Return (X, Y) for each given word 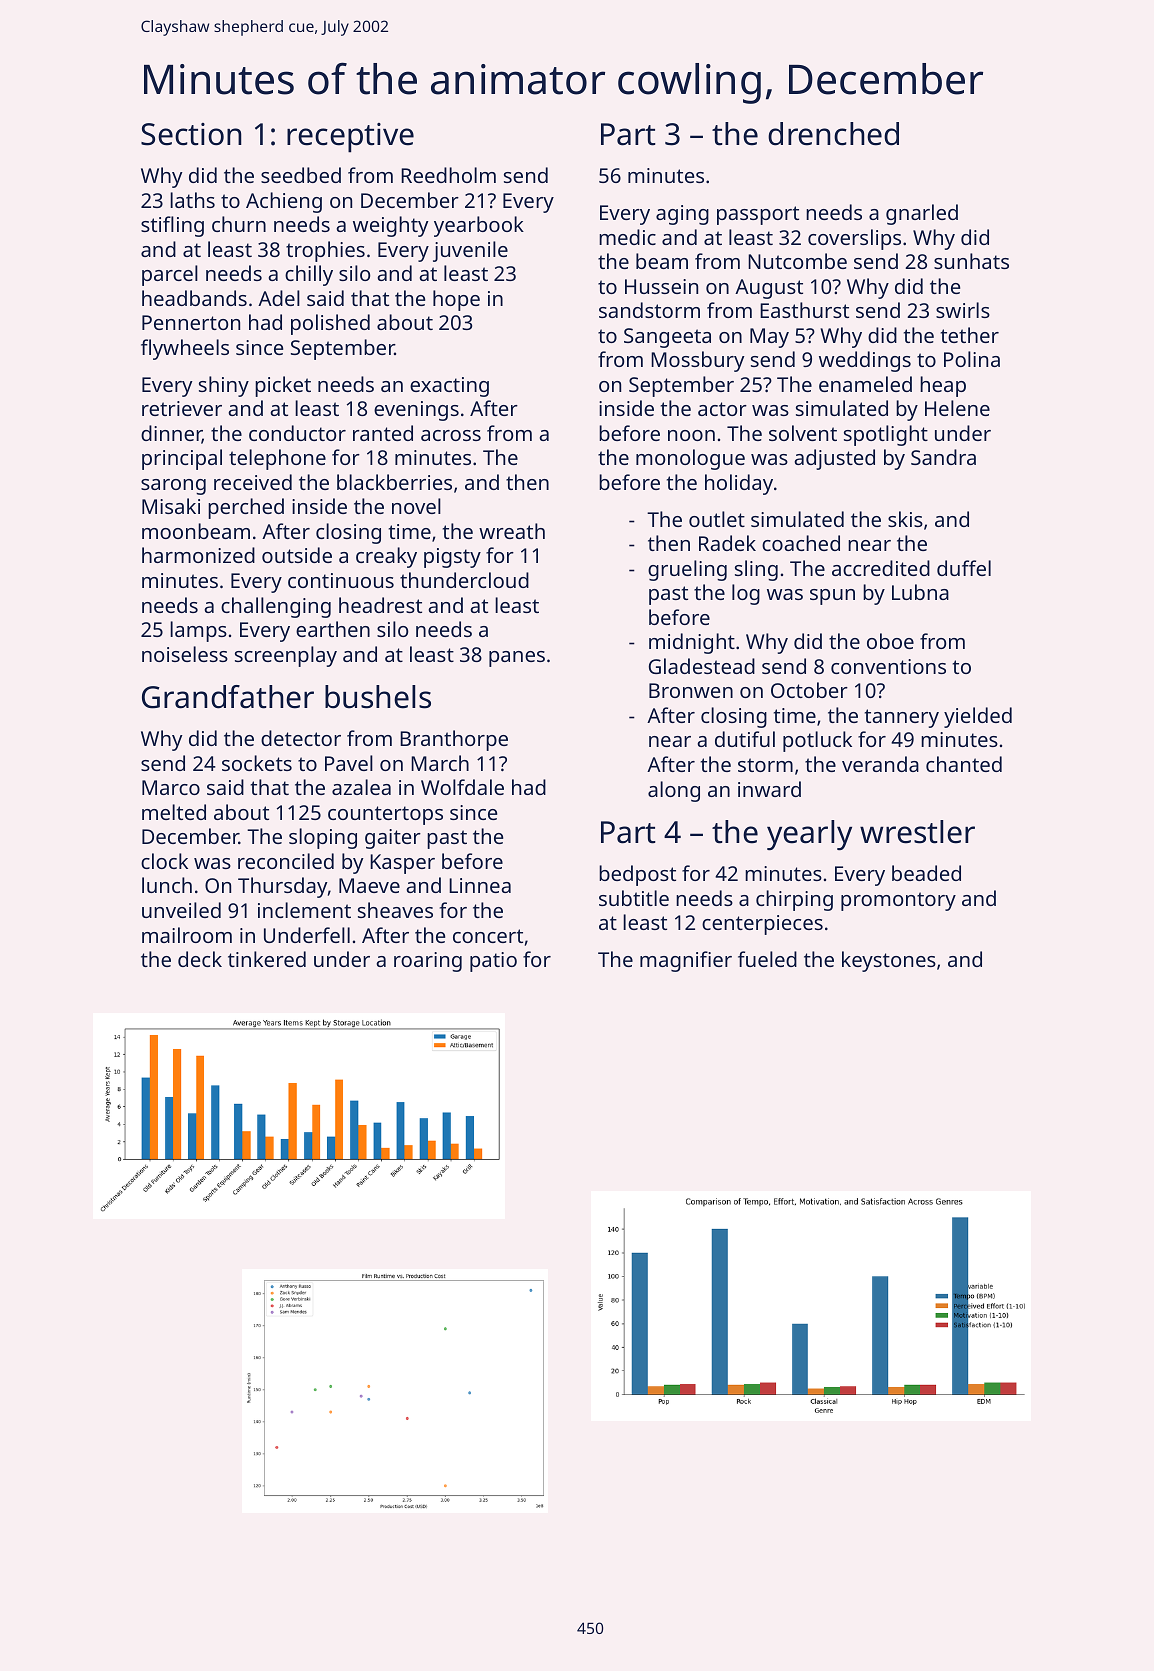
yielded (978, 717)
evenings (416, 411)
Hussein (661, 286)
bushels (378, 697)
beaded (926, 873)
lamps (198, 631)
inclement (304, 910)
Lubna (920, 592)
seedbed (301, 175)
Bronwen (691, 690)
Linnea (480, 885)
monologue (690, 459)
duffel (964, 568)
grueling (687, 570)
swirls (963, 310)
